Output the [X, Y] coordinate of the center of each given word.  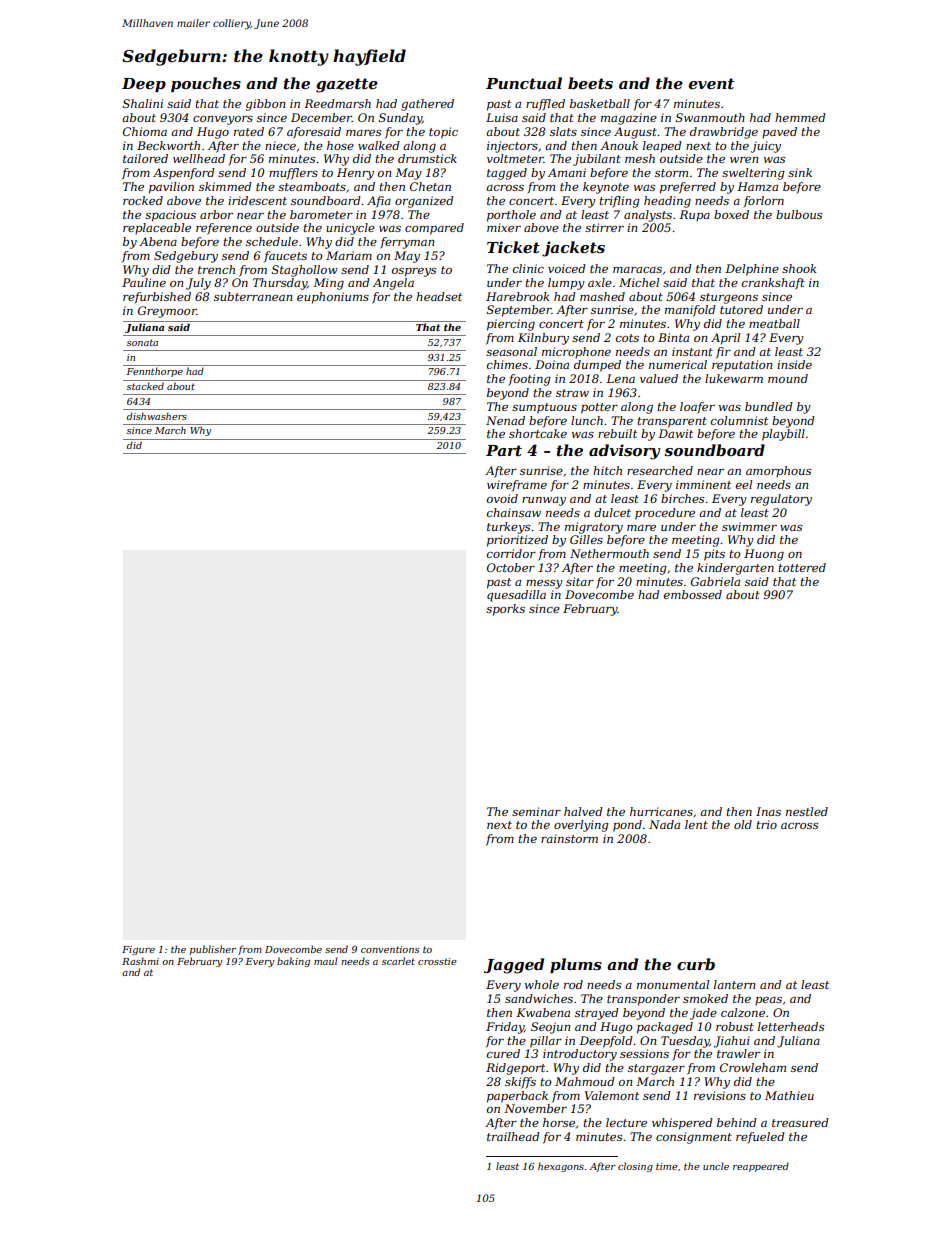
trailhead [513, 1136]
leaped [662, 147]
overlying [581, 826]
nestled [807, 811]
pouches [206, 84]
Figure [138, 950]
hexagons [561, 1167]
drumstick [427, 158]
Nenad [505, 420]
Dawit [675, 433]
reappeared [761, 1167]
